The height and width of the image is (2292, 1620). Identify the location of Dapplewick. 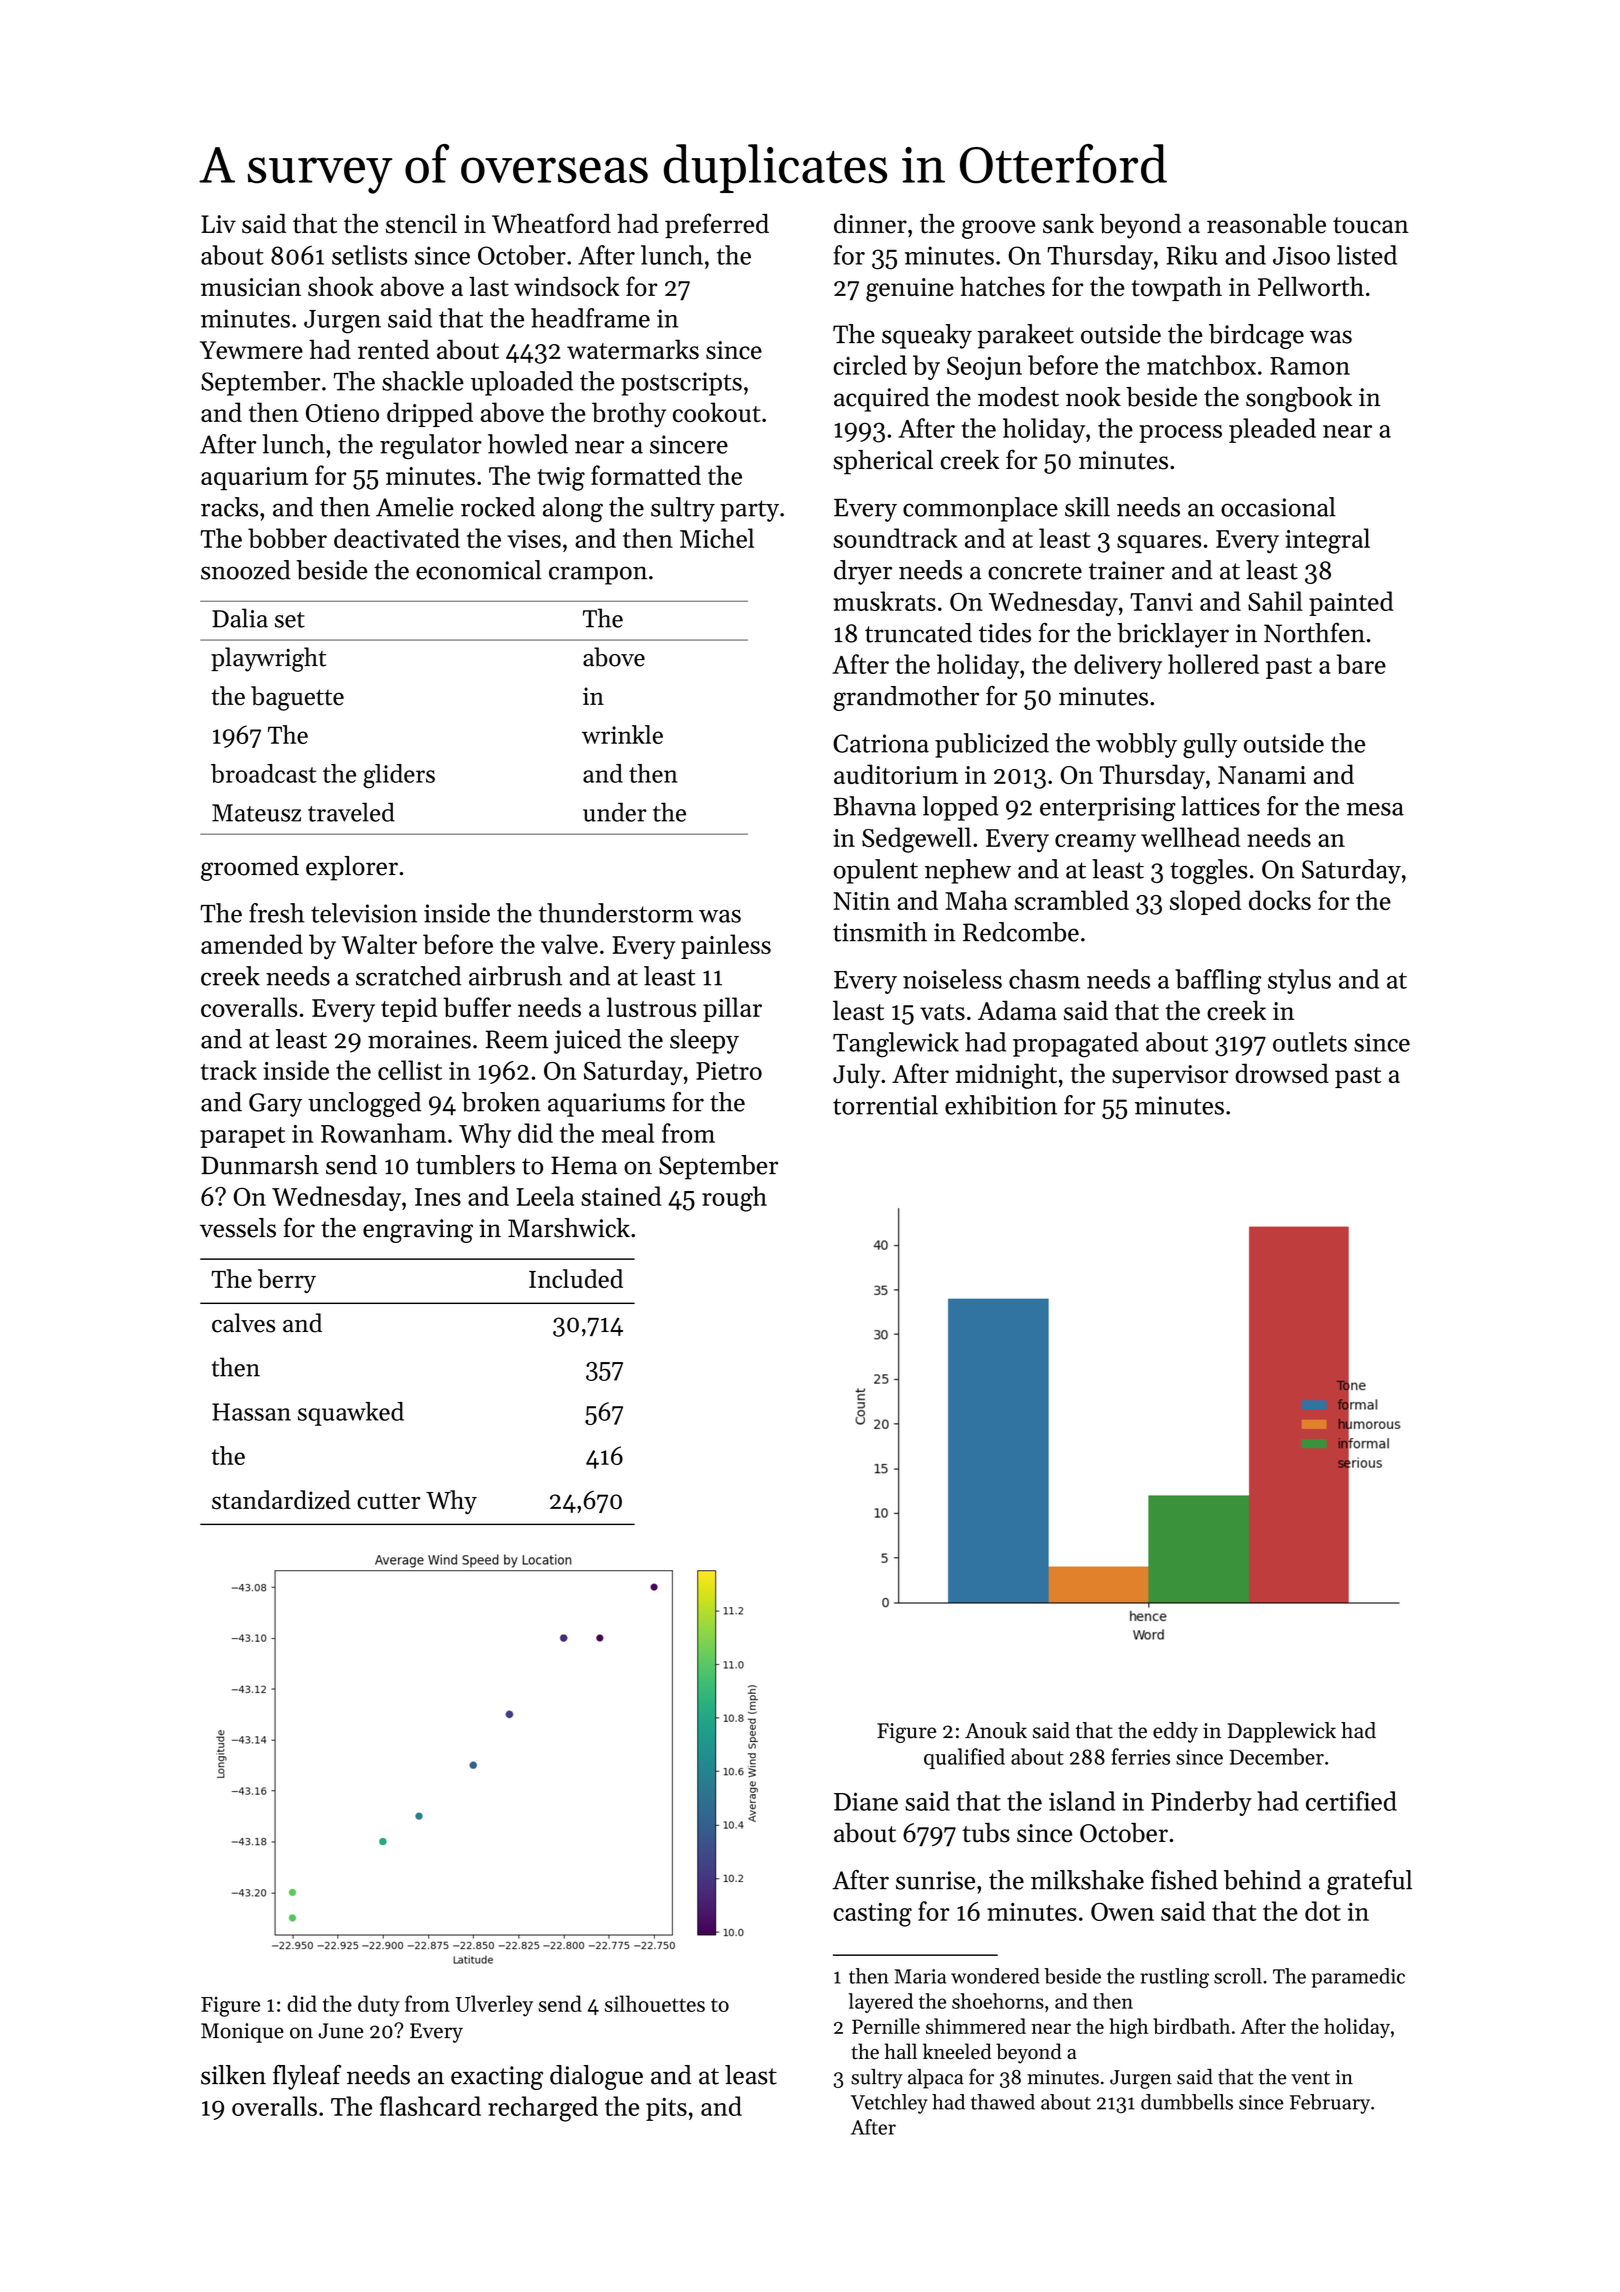
(1282, 1732).
